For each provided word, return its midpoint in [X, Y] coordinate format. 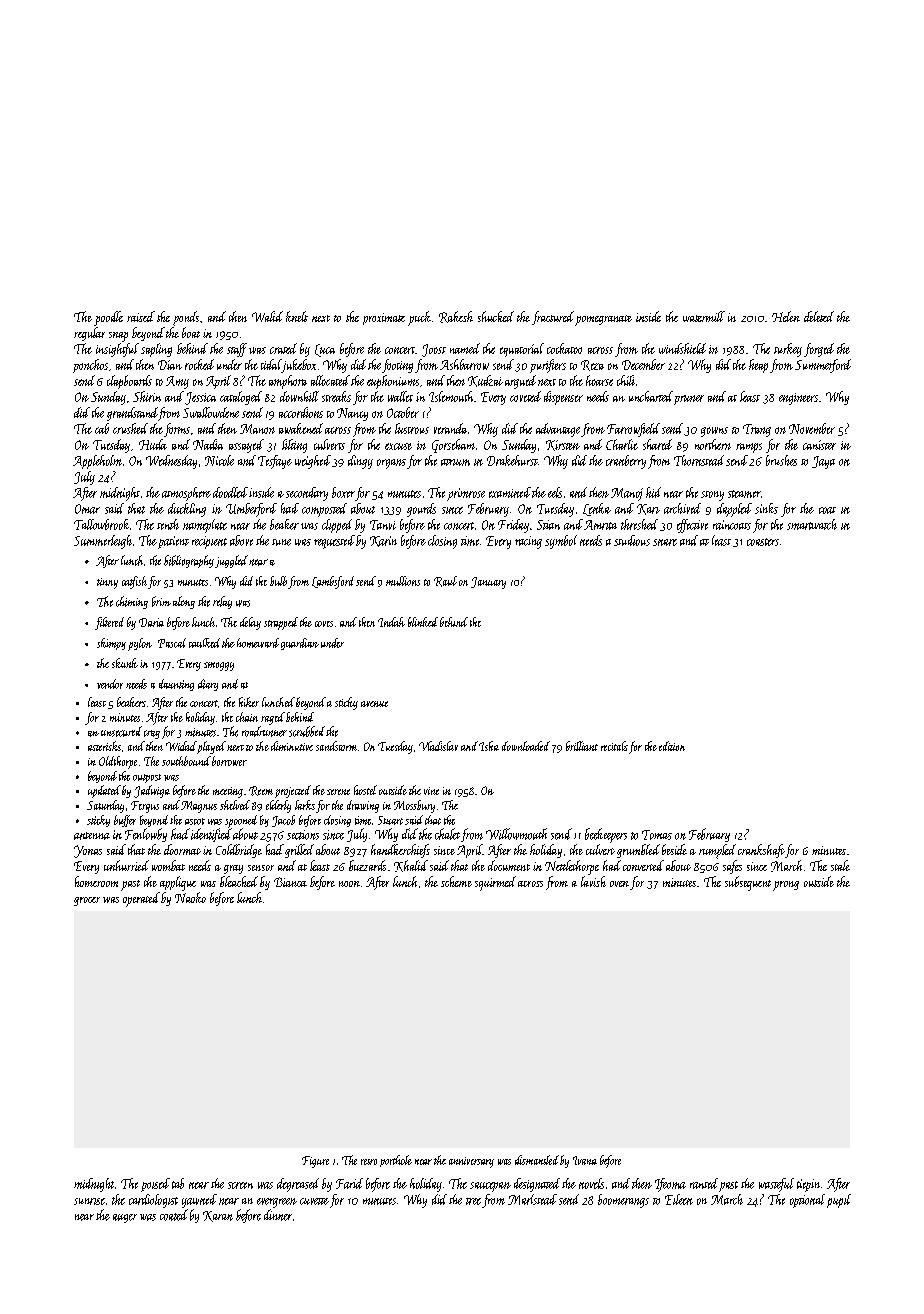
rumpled [717, 851]
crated [283, 348]
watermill [704, 316]
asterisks [104, 746]
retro [369, 1162]
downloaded [526, 746]
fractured [553, 318]
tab [178, 1183]
